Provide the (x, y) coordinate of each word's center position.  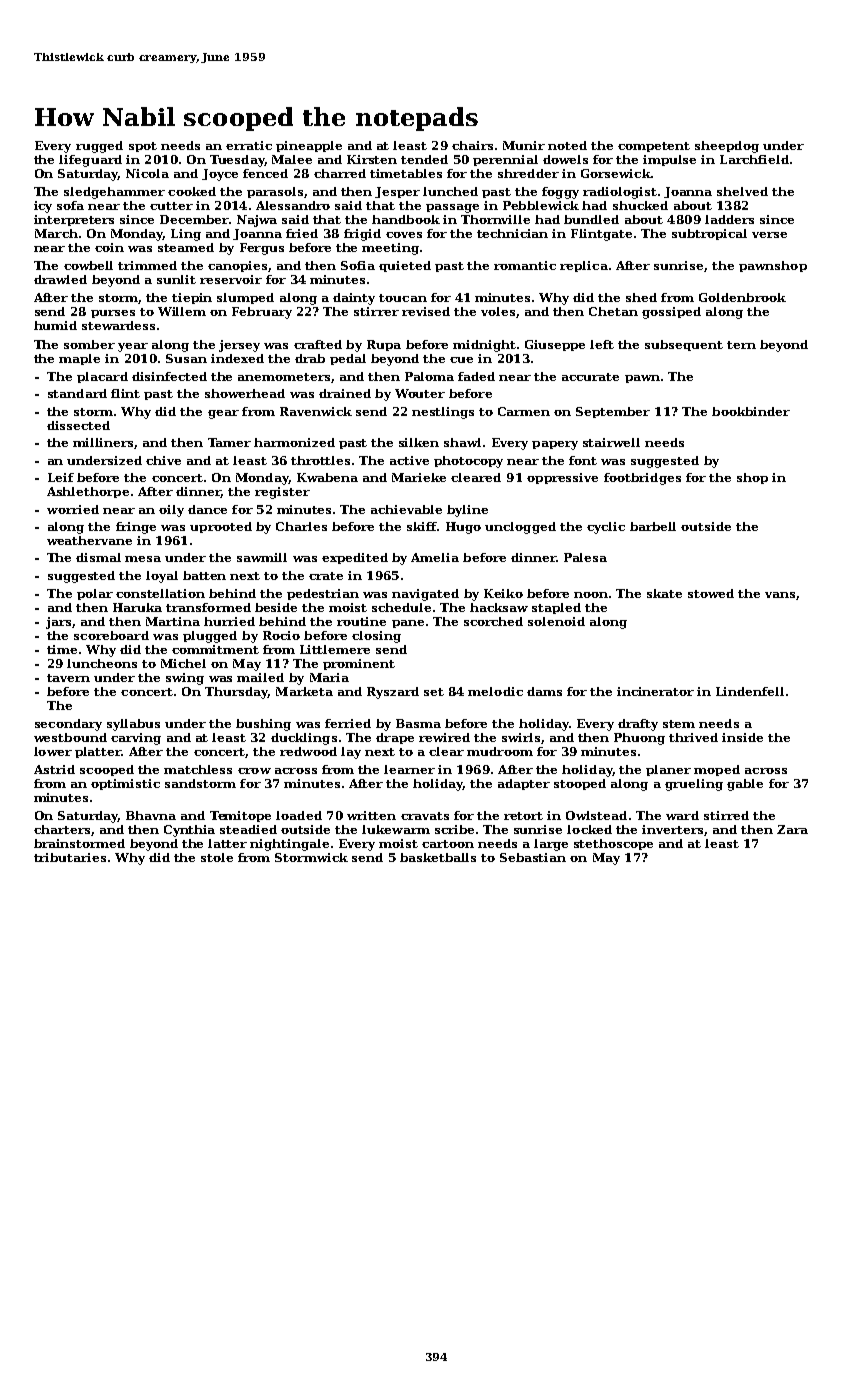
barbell (653, 526)
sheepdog (727, 147)
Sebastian (533, 857)
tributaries (70, 857)
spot (143, 147)
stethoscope (613, 844)
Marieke (419, 477)
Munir (524, 145)
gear (223, 414)
